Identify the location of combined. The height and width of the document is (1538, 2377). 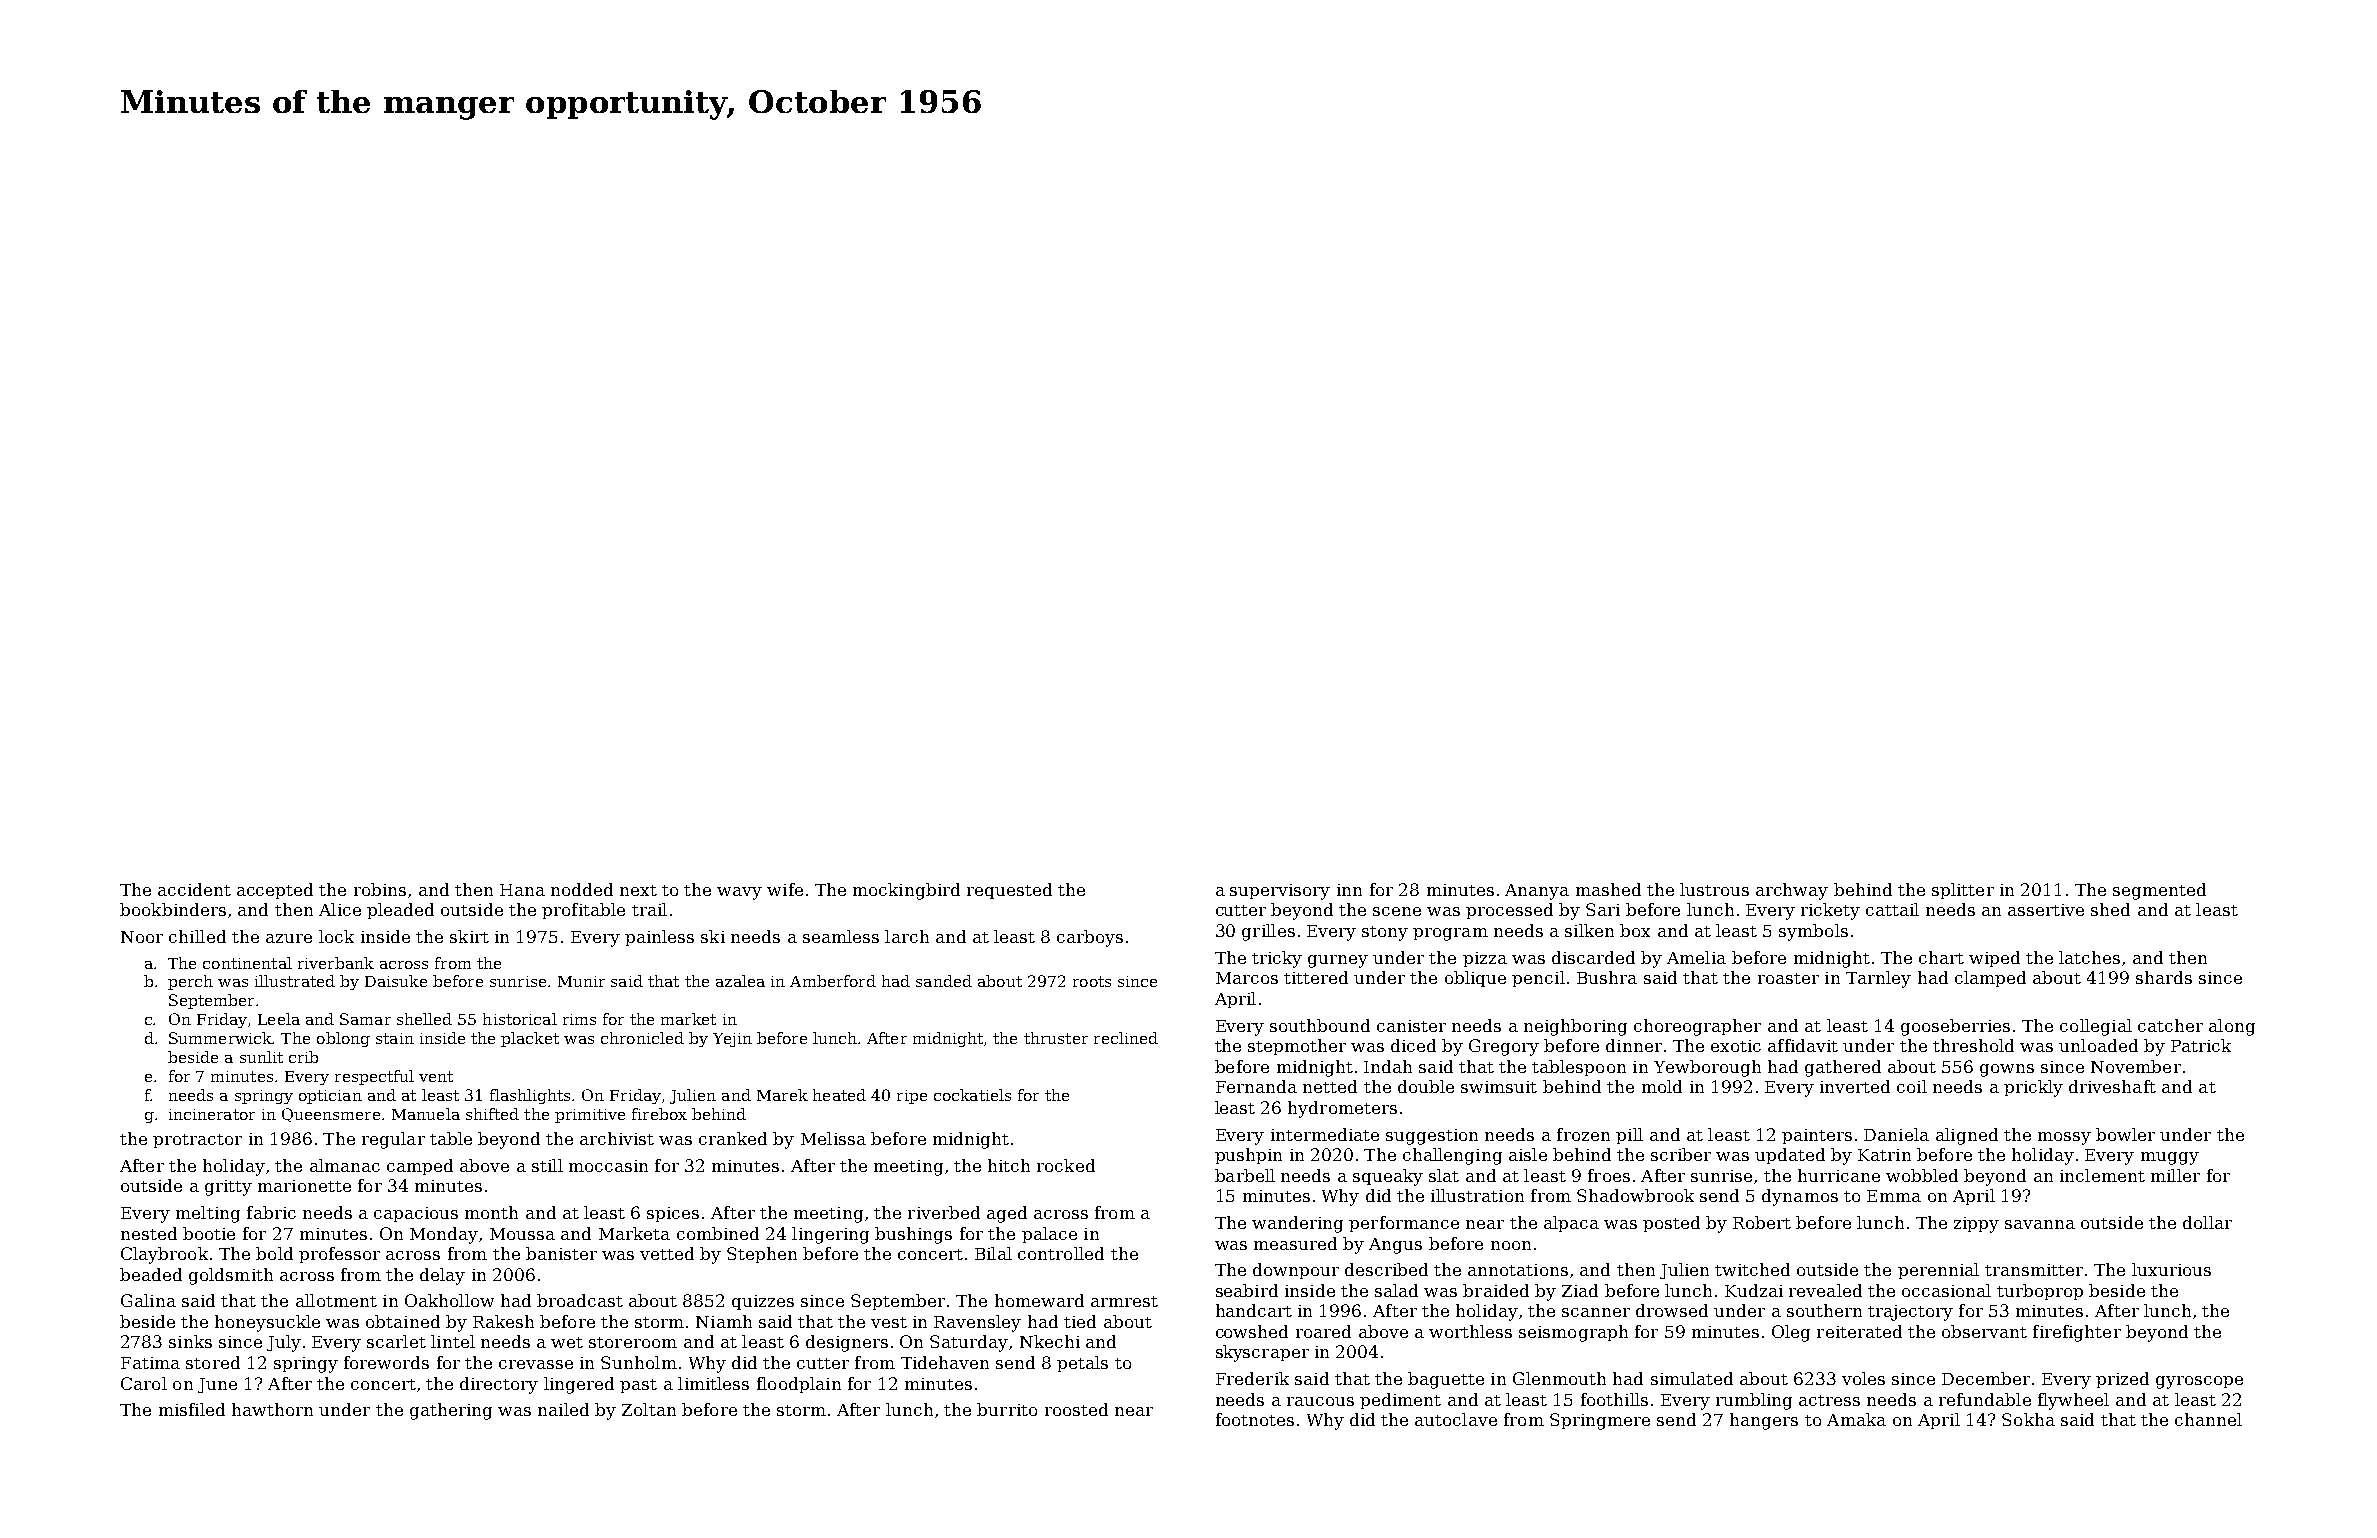
(718, 1233).
